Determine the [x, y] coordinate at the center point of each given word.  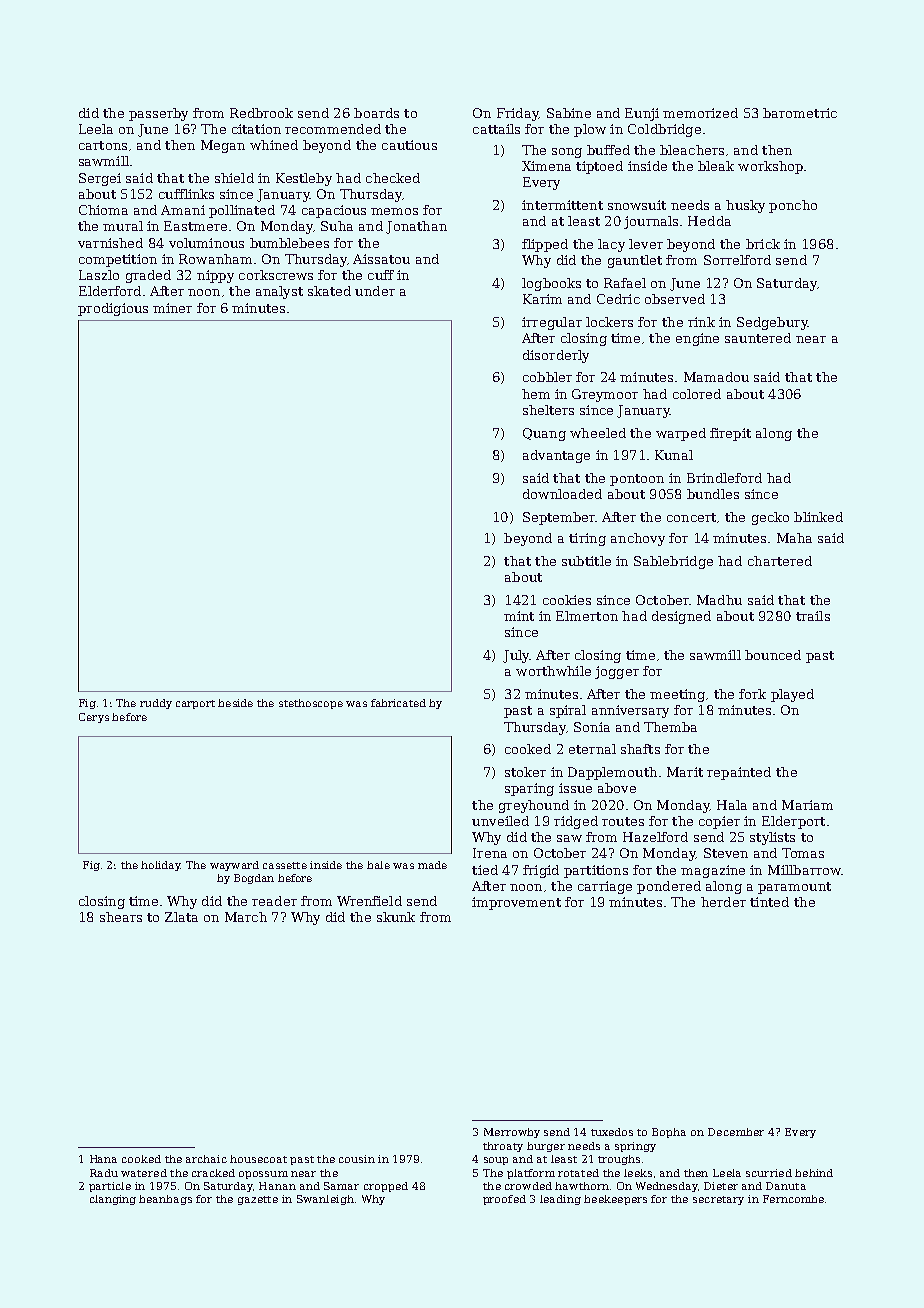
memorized [700, 113]
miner [172, 308]
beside [235, 703]
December [736, 1132]
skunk [396, 917]
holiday [161, 866]
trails [813, 616]
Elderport [793, 822]
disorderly [556, 356]
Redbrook [261, 113]
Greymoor [605, 395]
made [432, 865]
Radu [104, 1173]
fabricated [398, 703]
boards [376, 113]
